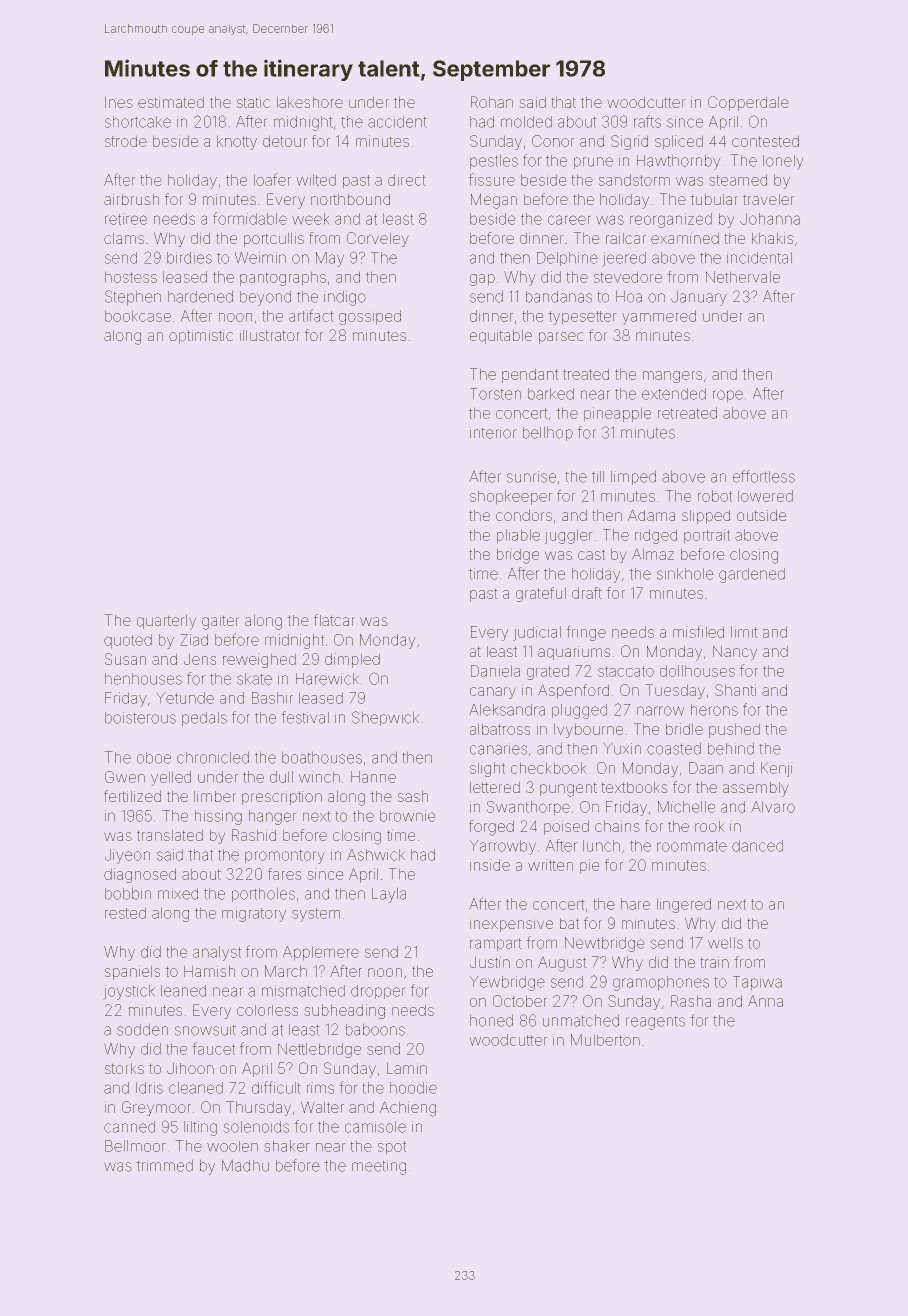  What do you see at coordinates (334, 620) in the screenshot?
I see `flatcar` at bounding box center [334, 620].
